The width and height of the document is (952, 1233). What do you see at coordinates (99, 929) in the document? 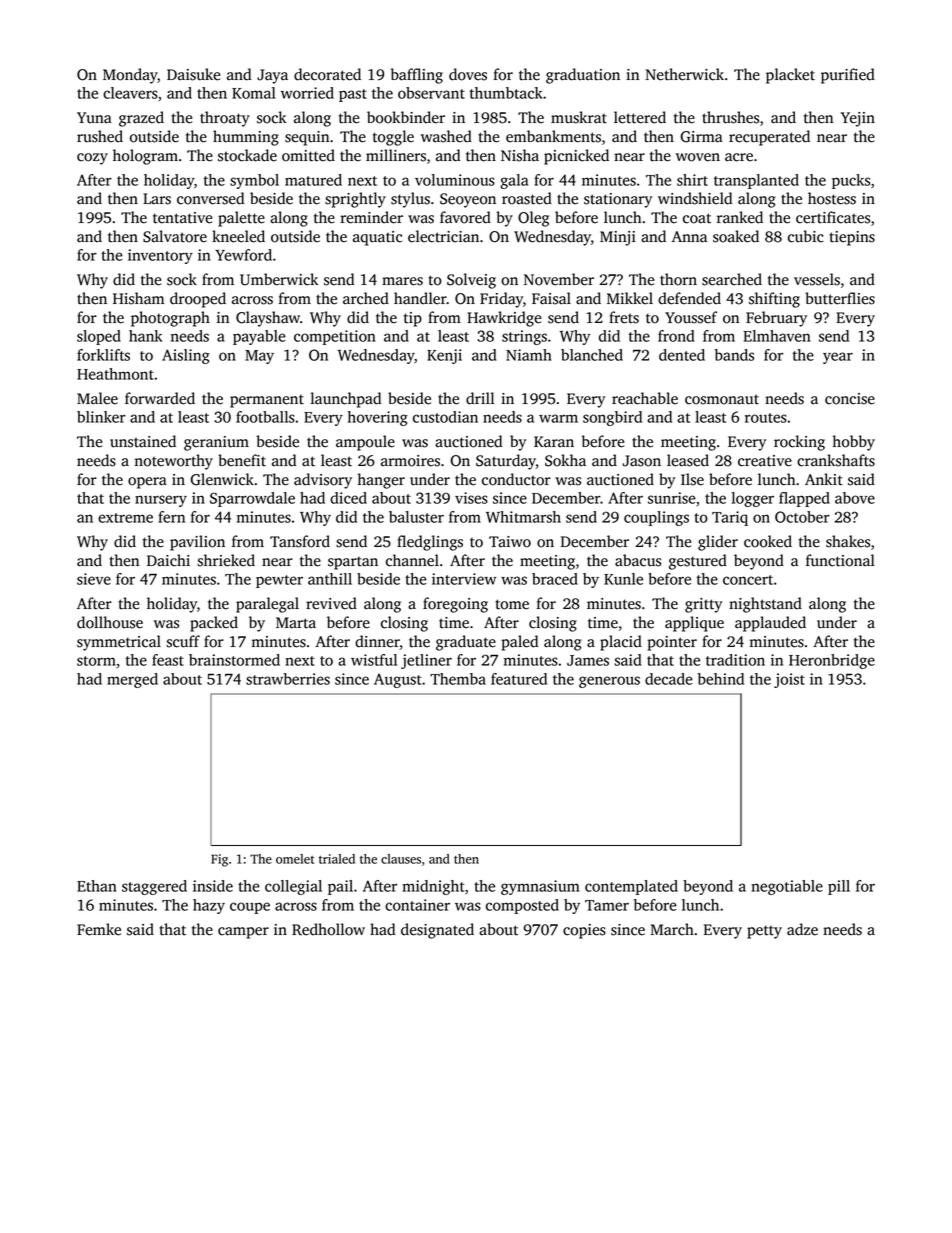
I see `Femke` at bounding box center [99, 929].
